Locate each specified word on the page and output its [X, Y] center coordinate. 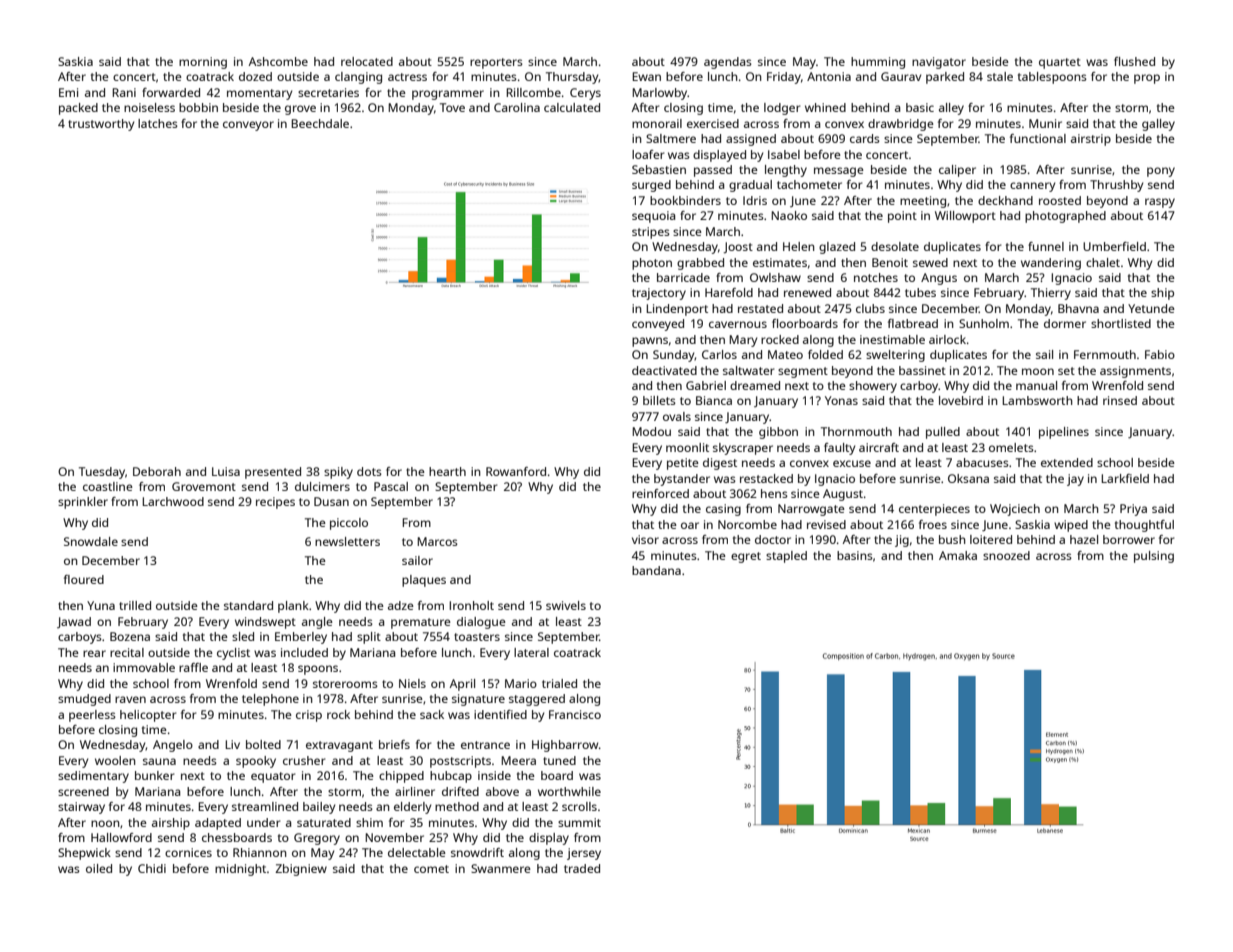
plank [293, 607]
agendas [728, 63]
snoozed [1006, 555]
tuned [559, 760]
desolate [895, 246]
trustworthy [101, 125]
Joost [738, 248]
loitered [991, 539]
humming [878, 63]
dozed [255, 76]
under [264, 822]
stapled [786, 557]
